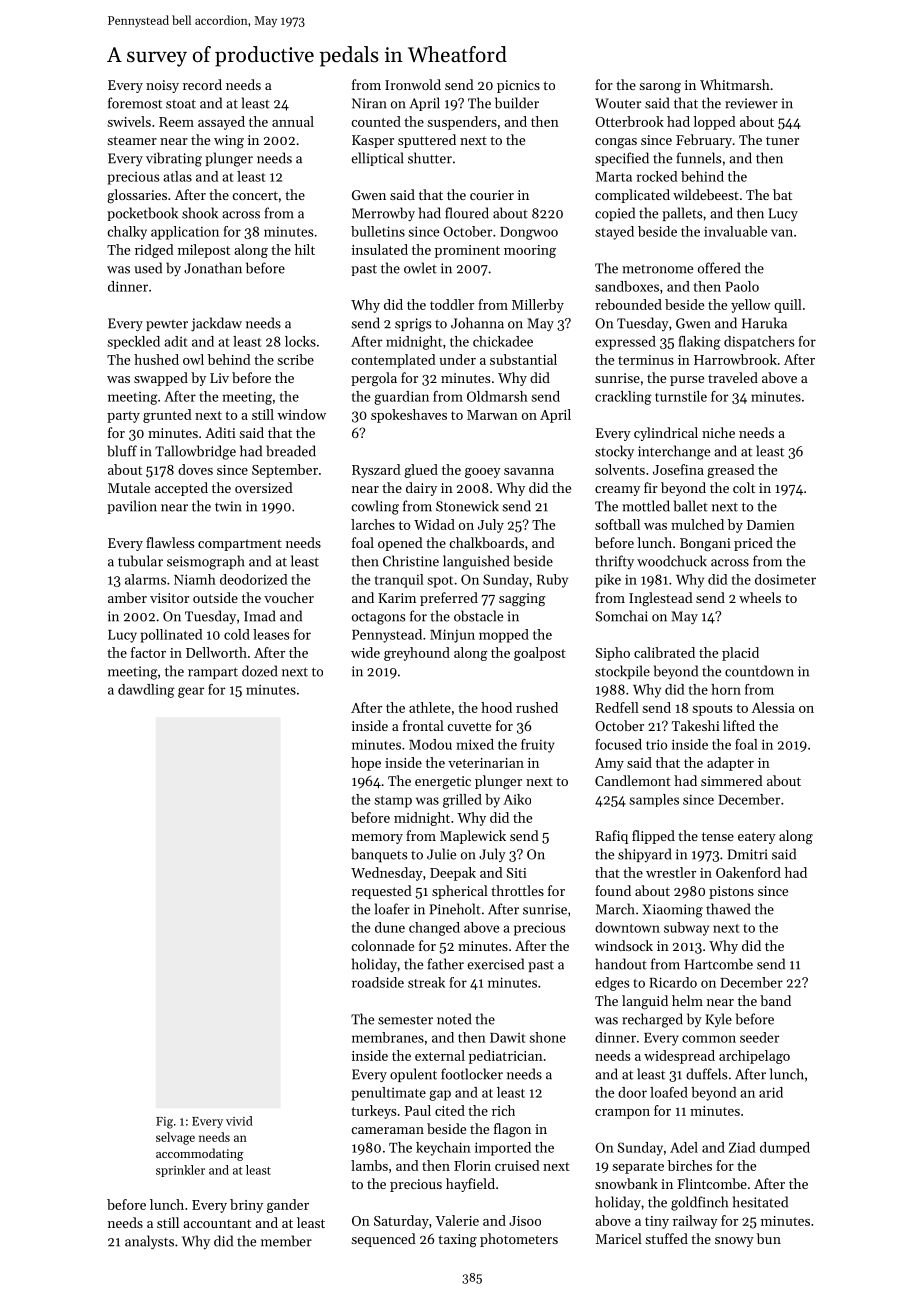 The height and width of the page is (1308, 924). What do you see at coordinates (760, 597) in the page?
I see `wheels` at bounding box center [760, 597].
